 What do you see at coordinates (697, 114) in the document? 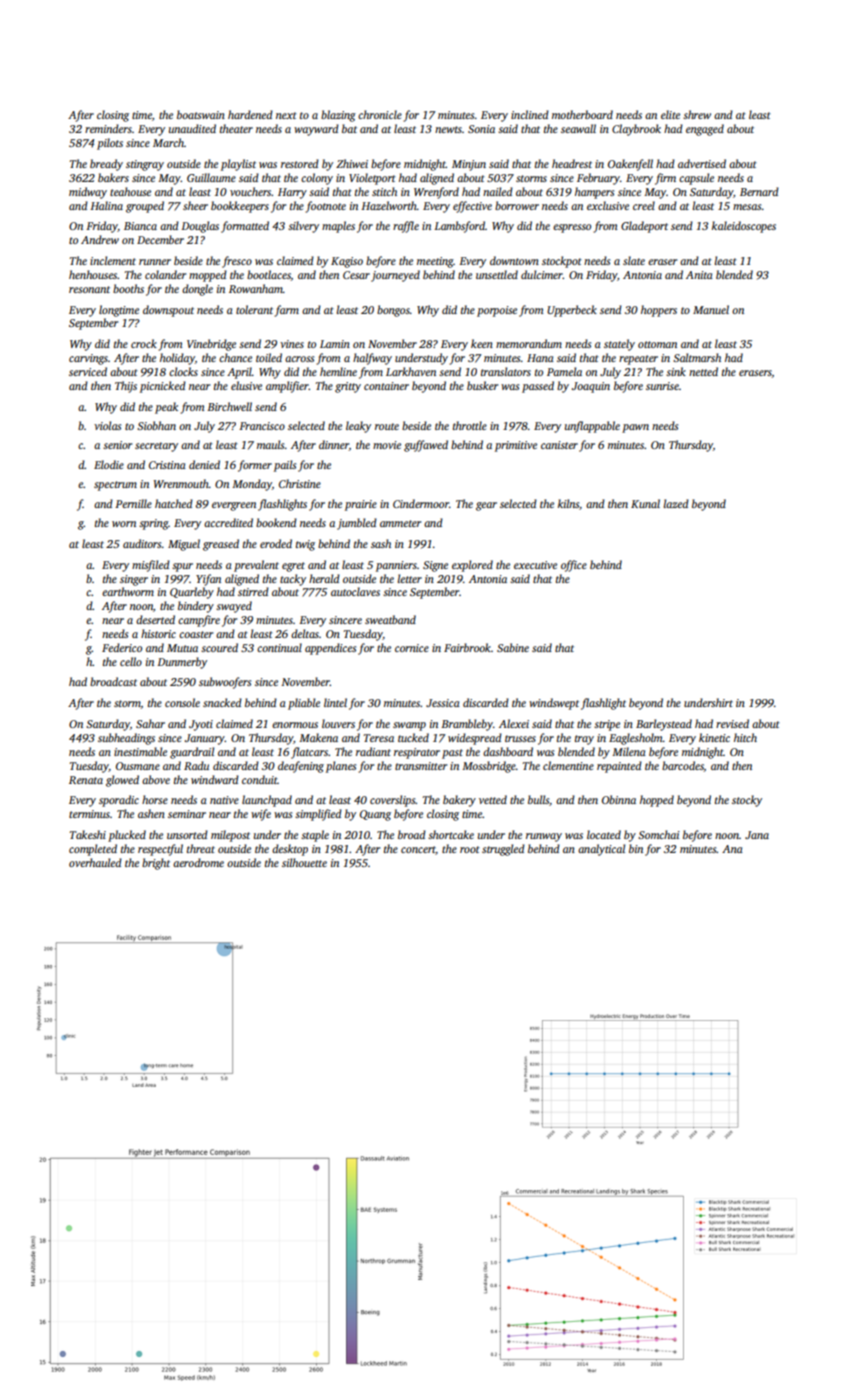
I see `shrew` at bounding box center [697, 114].
